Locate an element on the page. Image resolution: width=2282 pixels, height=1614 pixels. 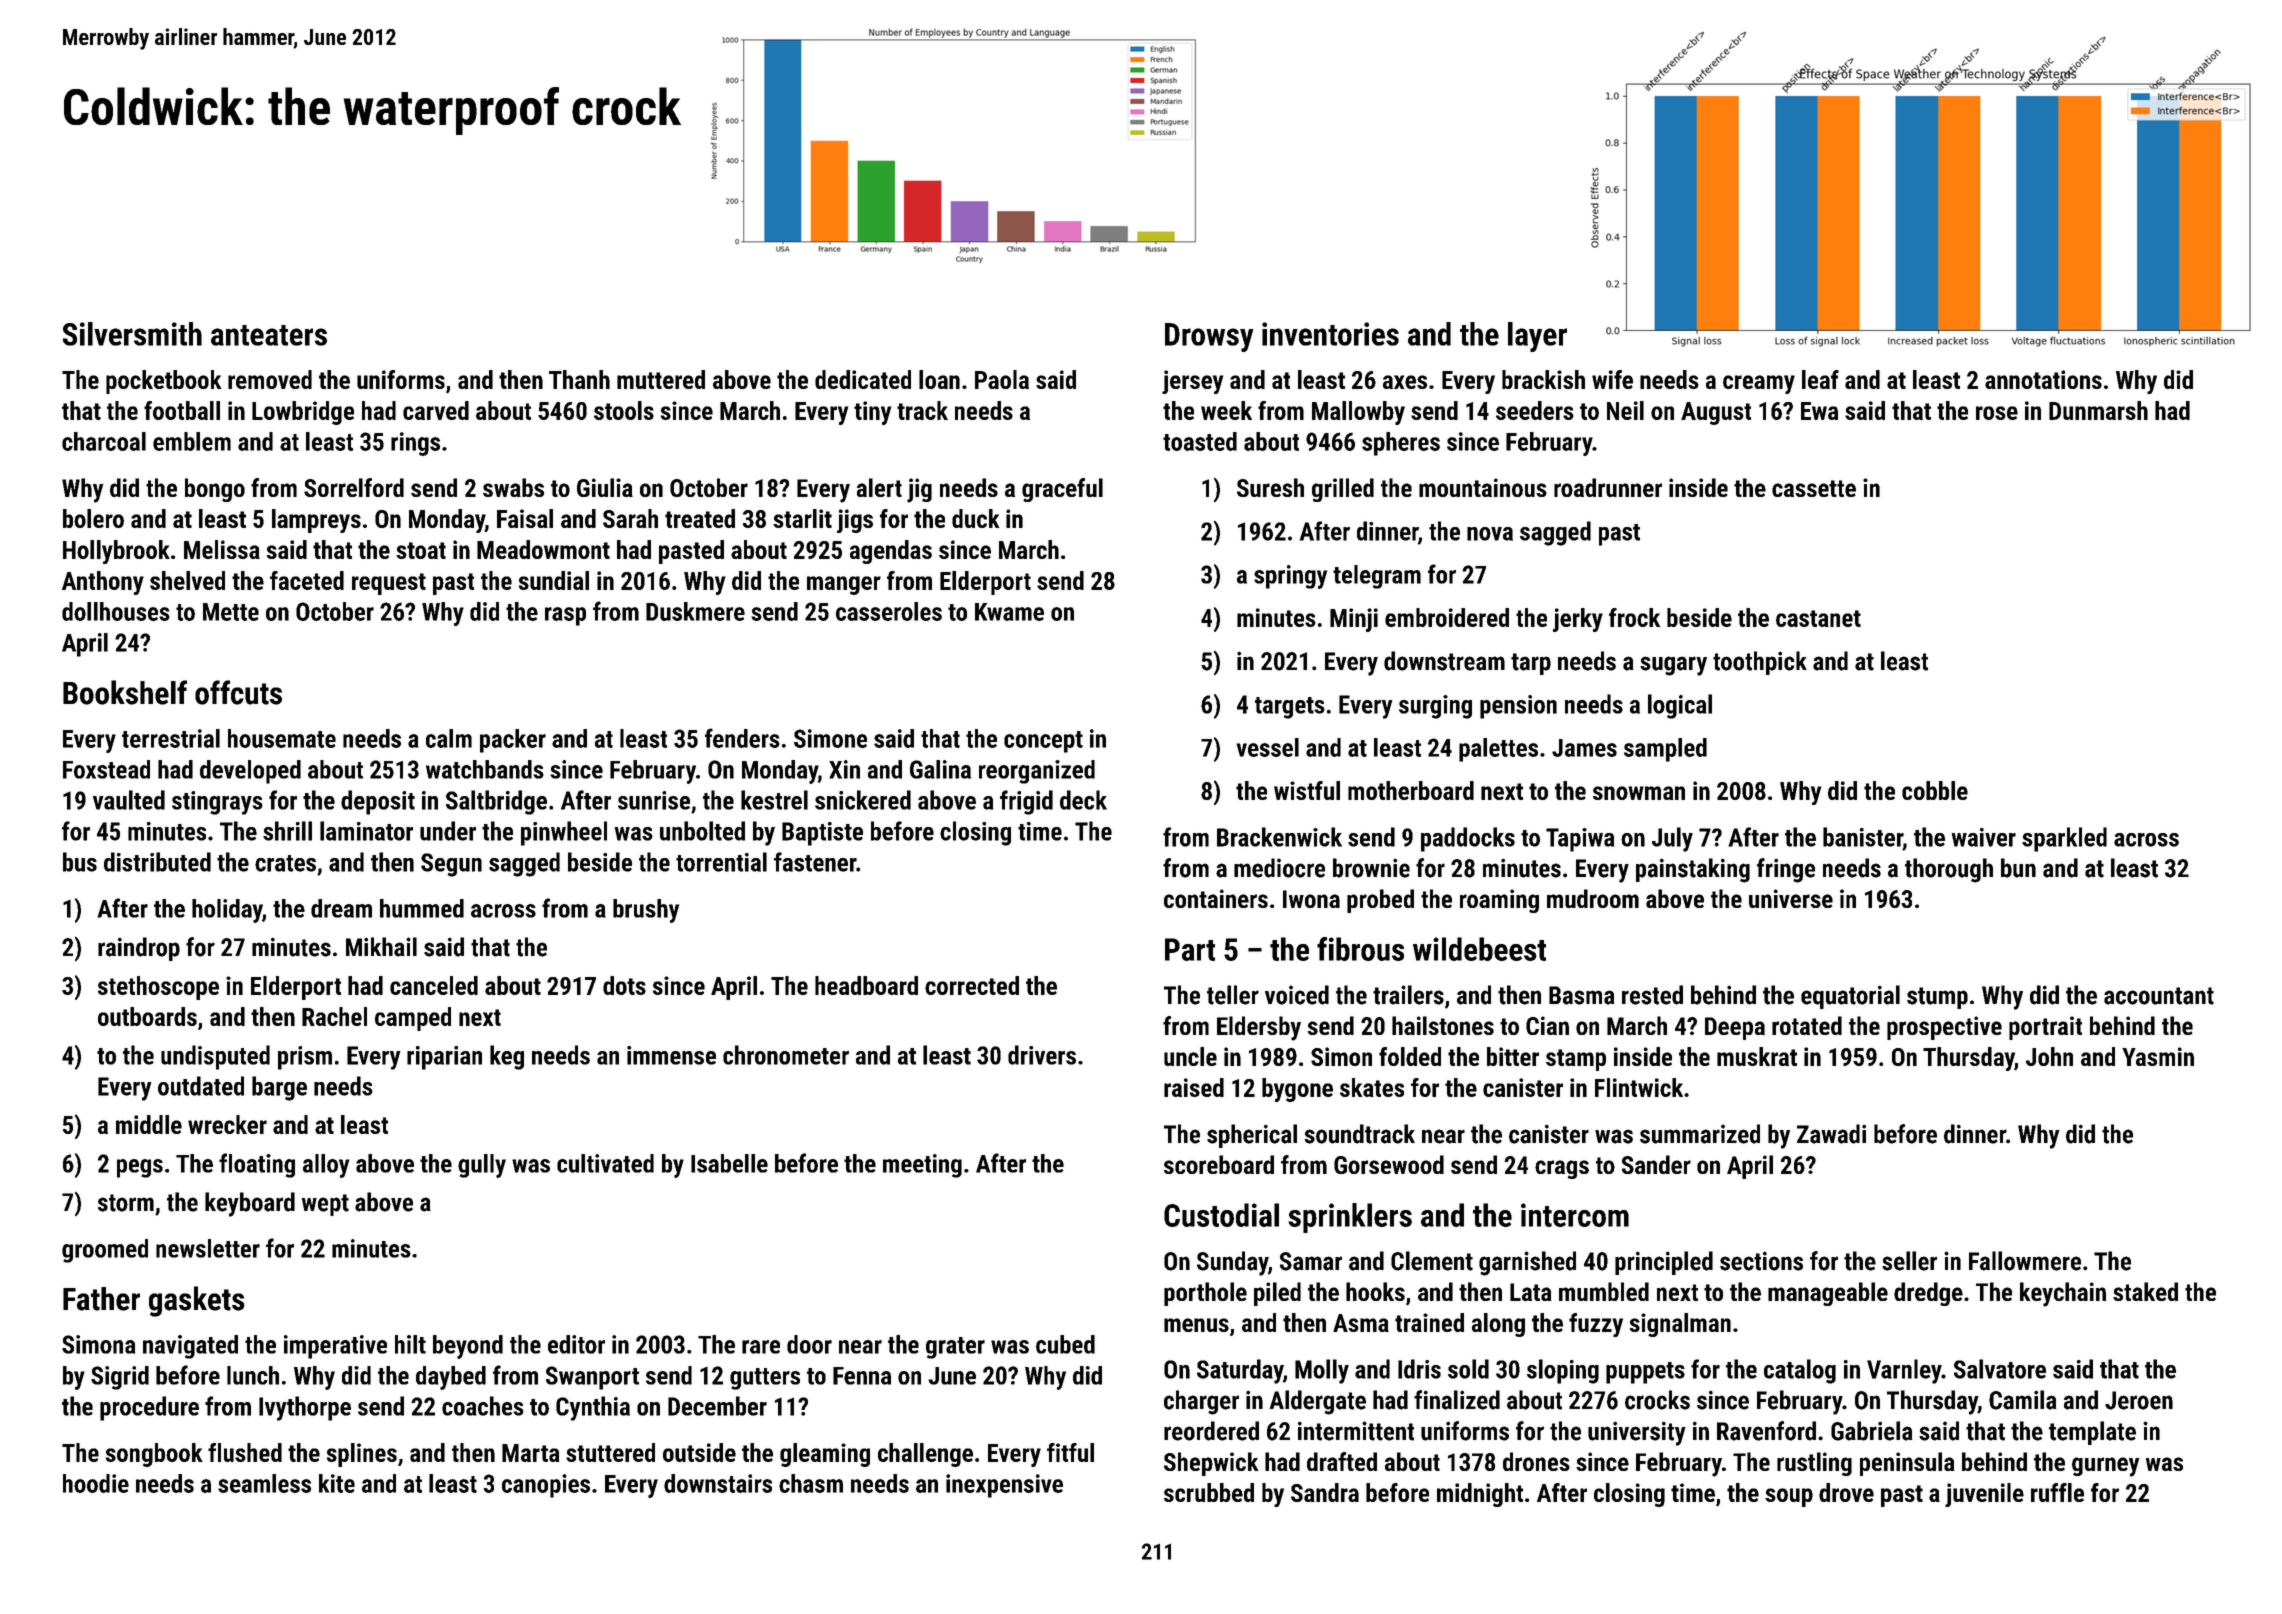
Lowbridge is located at coordinates (303, 413).
